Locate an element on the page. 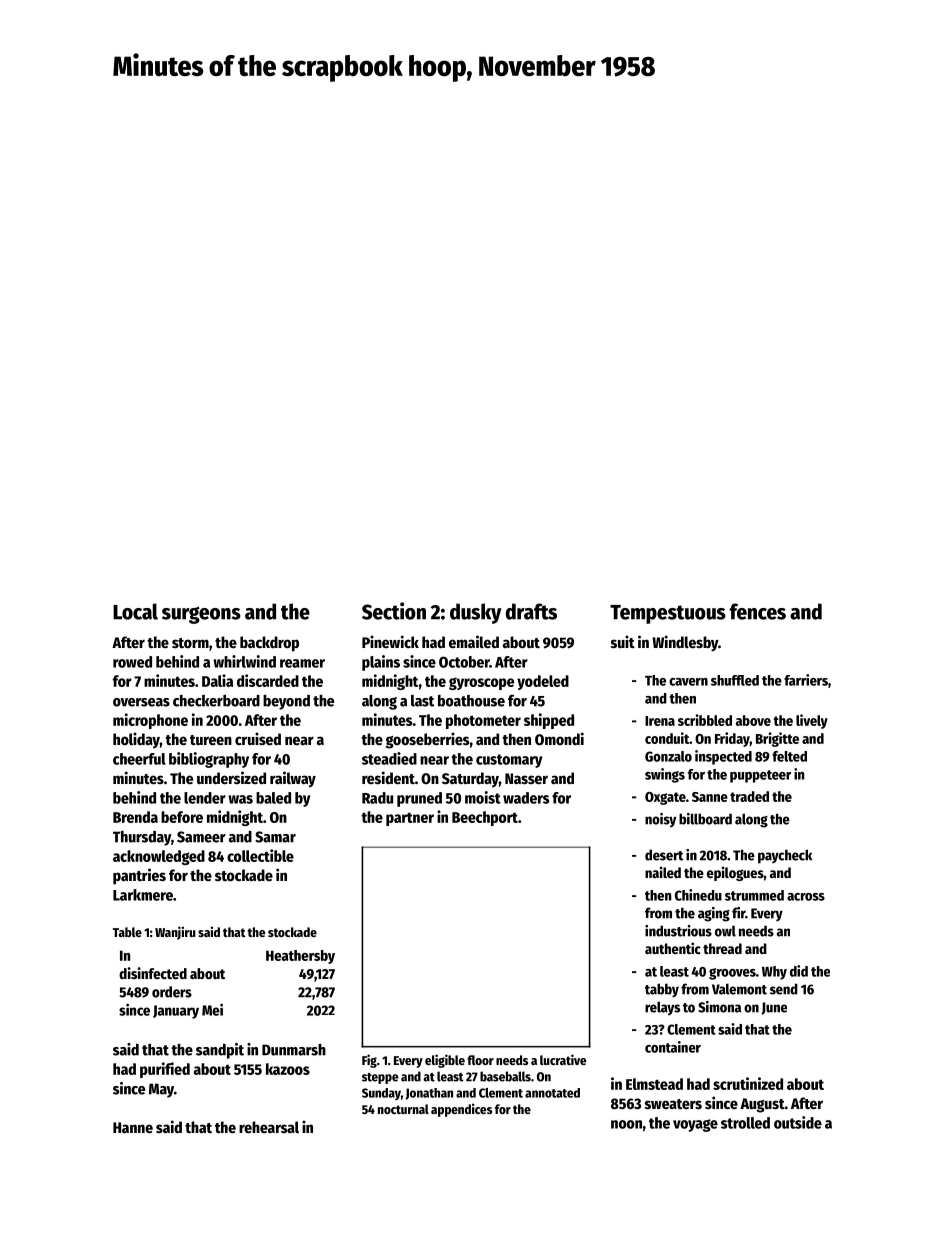 This document has width=952, height=1233. did is located at coordinates (799, 971).
